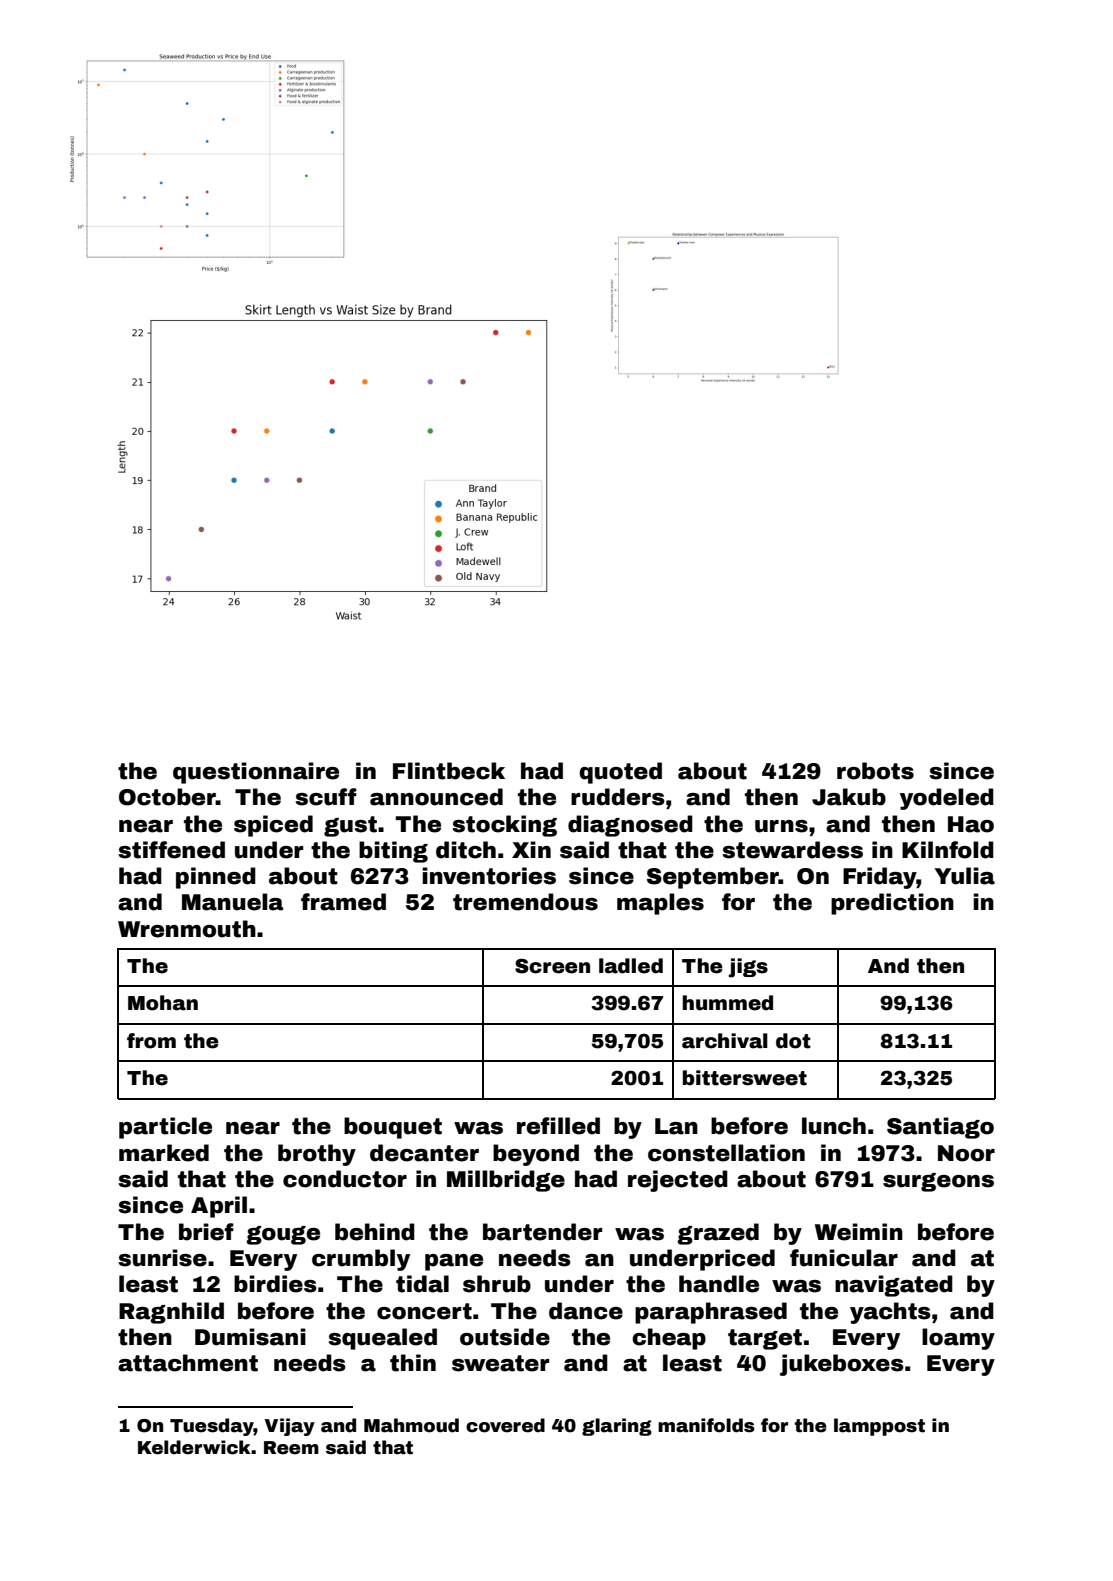 Image resolution: width=1113 pixels, height=1581 pixels. I want to click on birdies, so click(275, 1284).
